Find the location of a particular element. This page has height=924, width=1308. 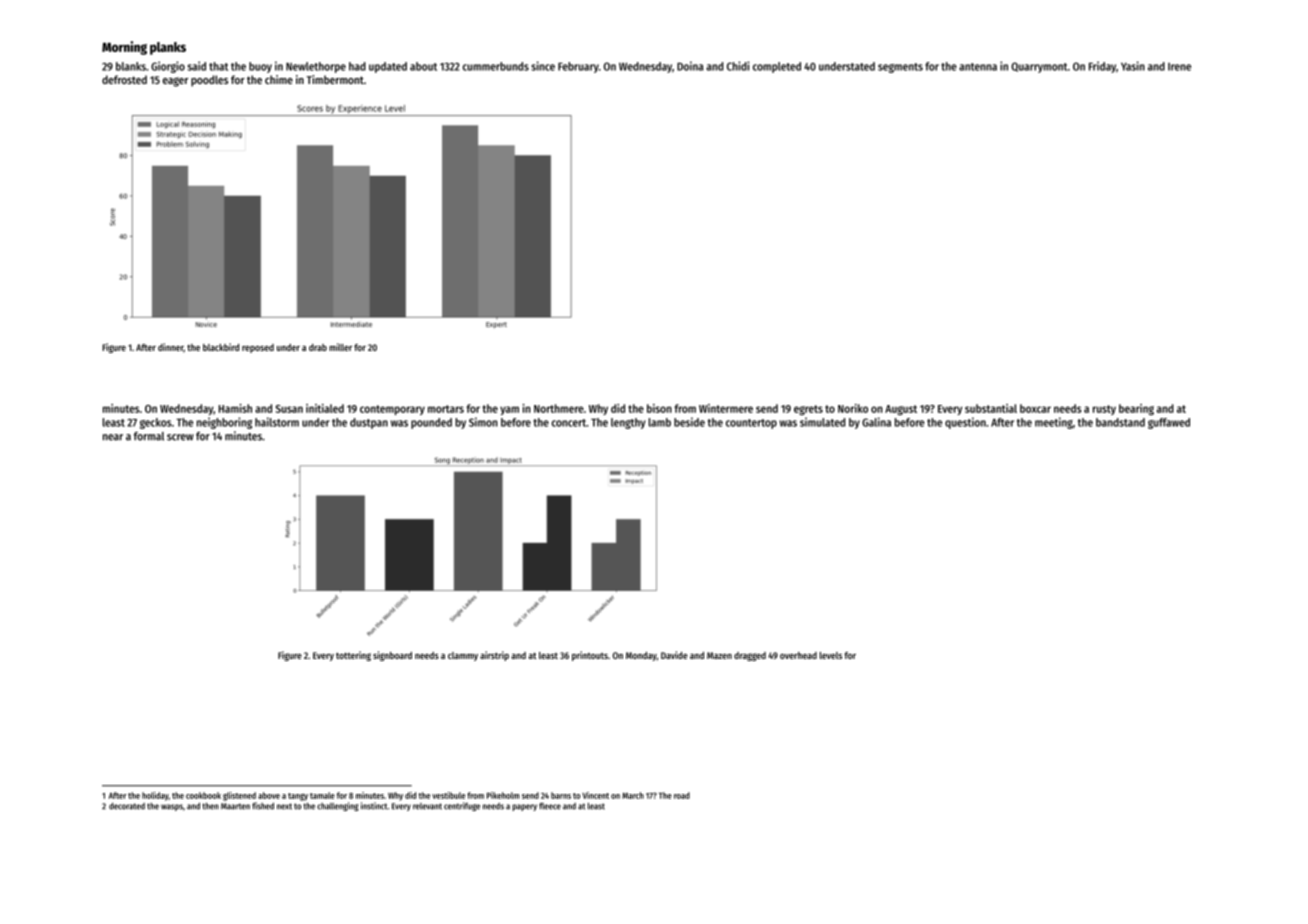

lengthy is located at coordinates (628, 423).
